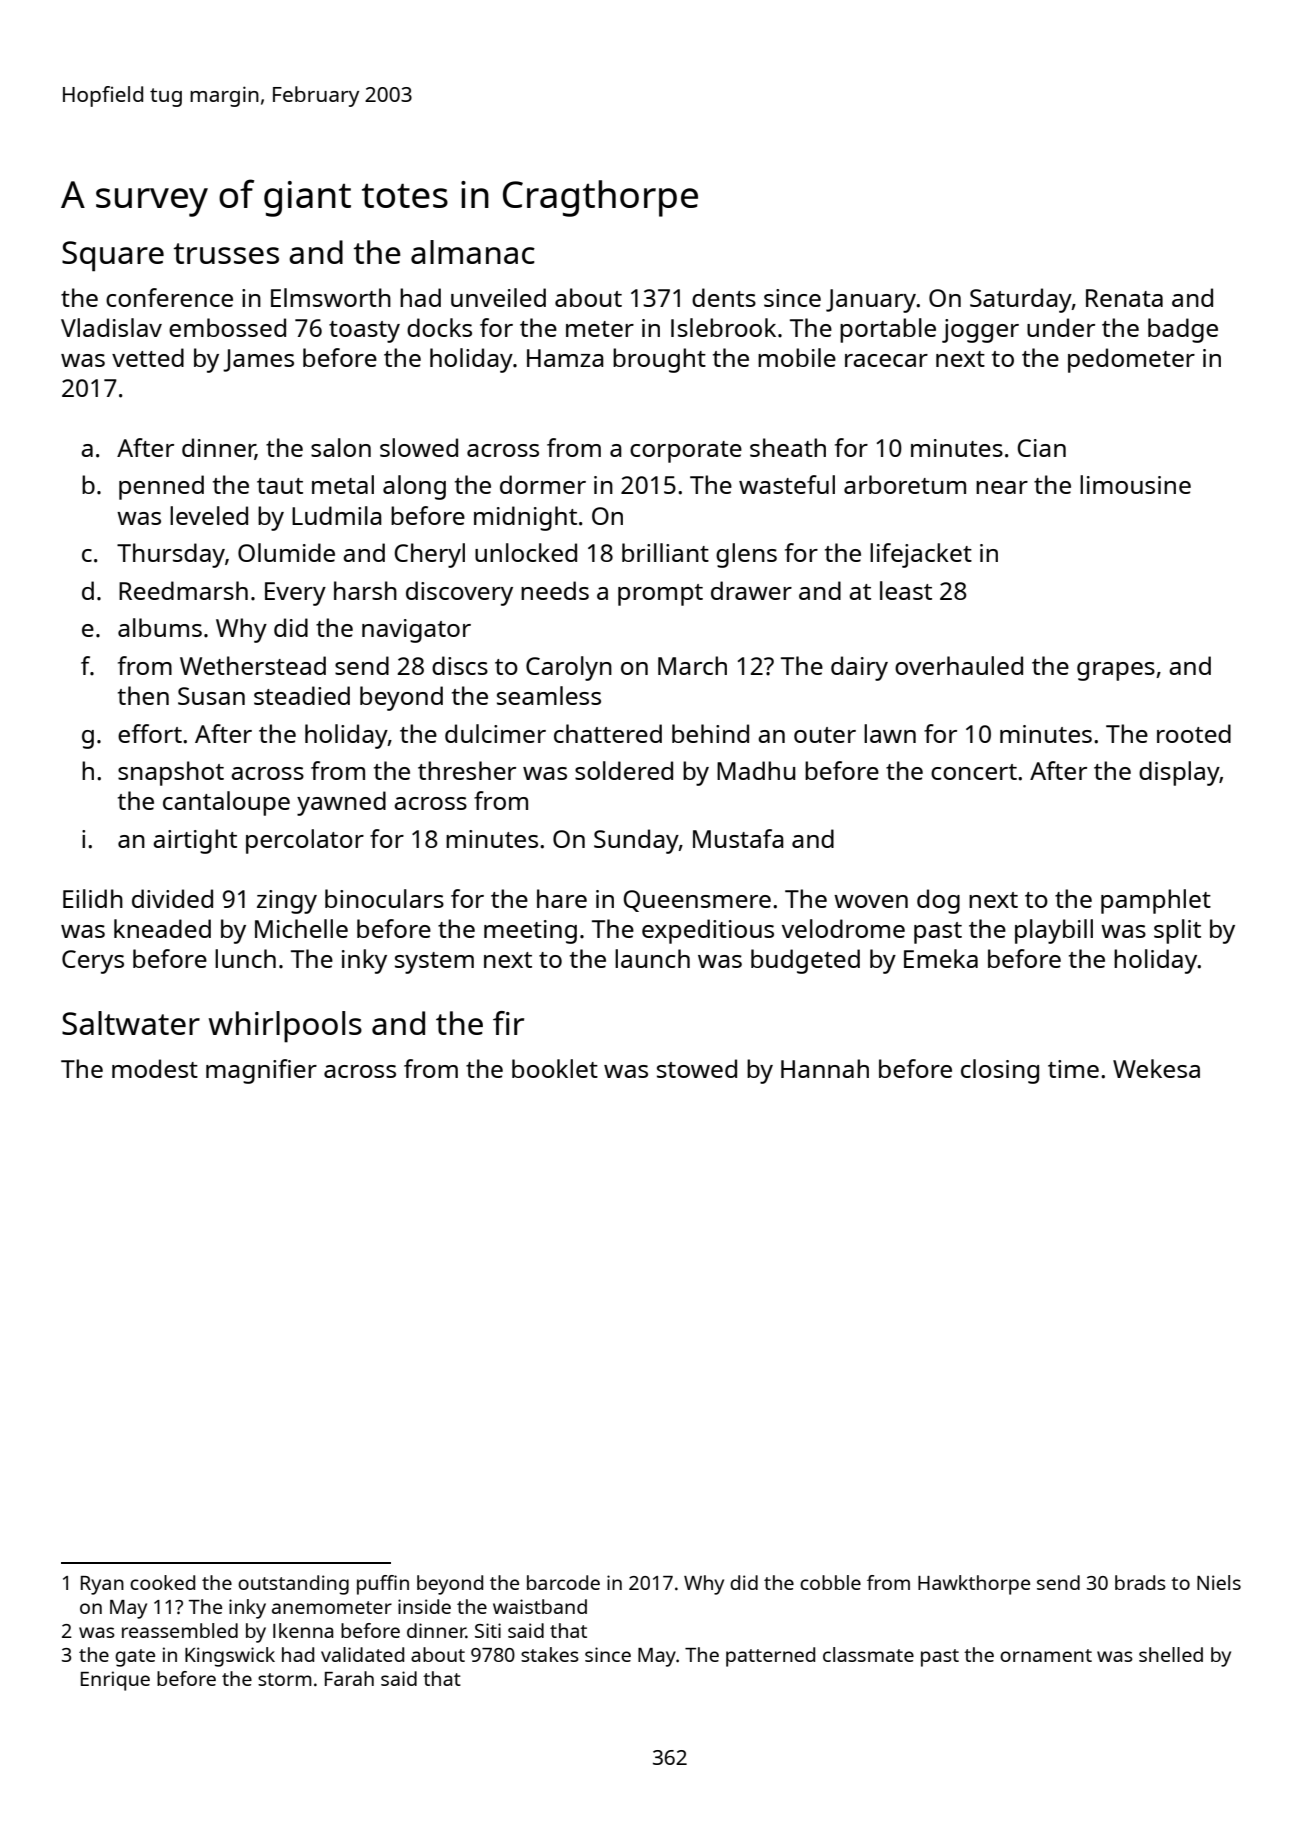  Describe the element at coordinates (770, 1657) in the screenshot. I see `patterned` at that location.
